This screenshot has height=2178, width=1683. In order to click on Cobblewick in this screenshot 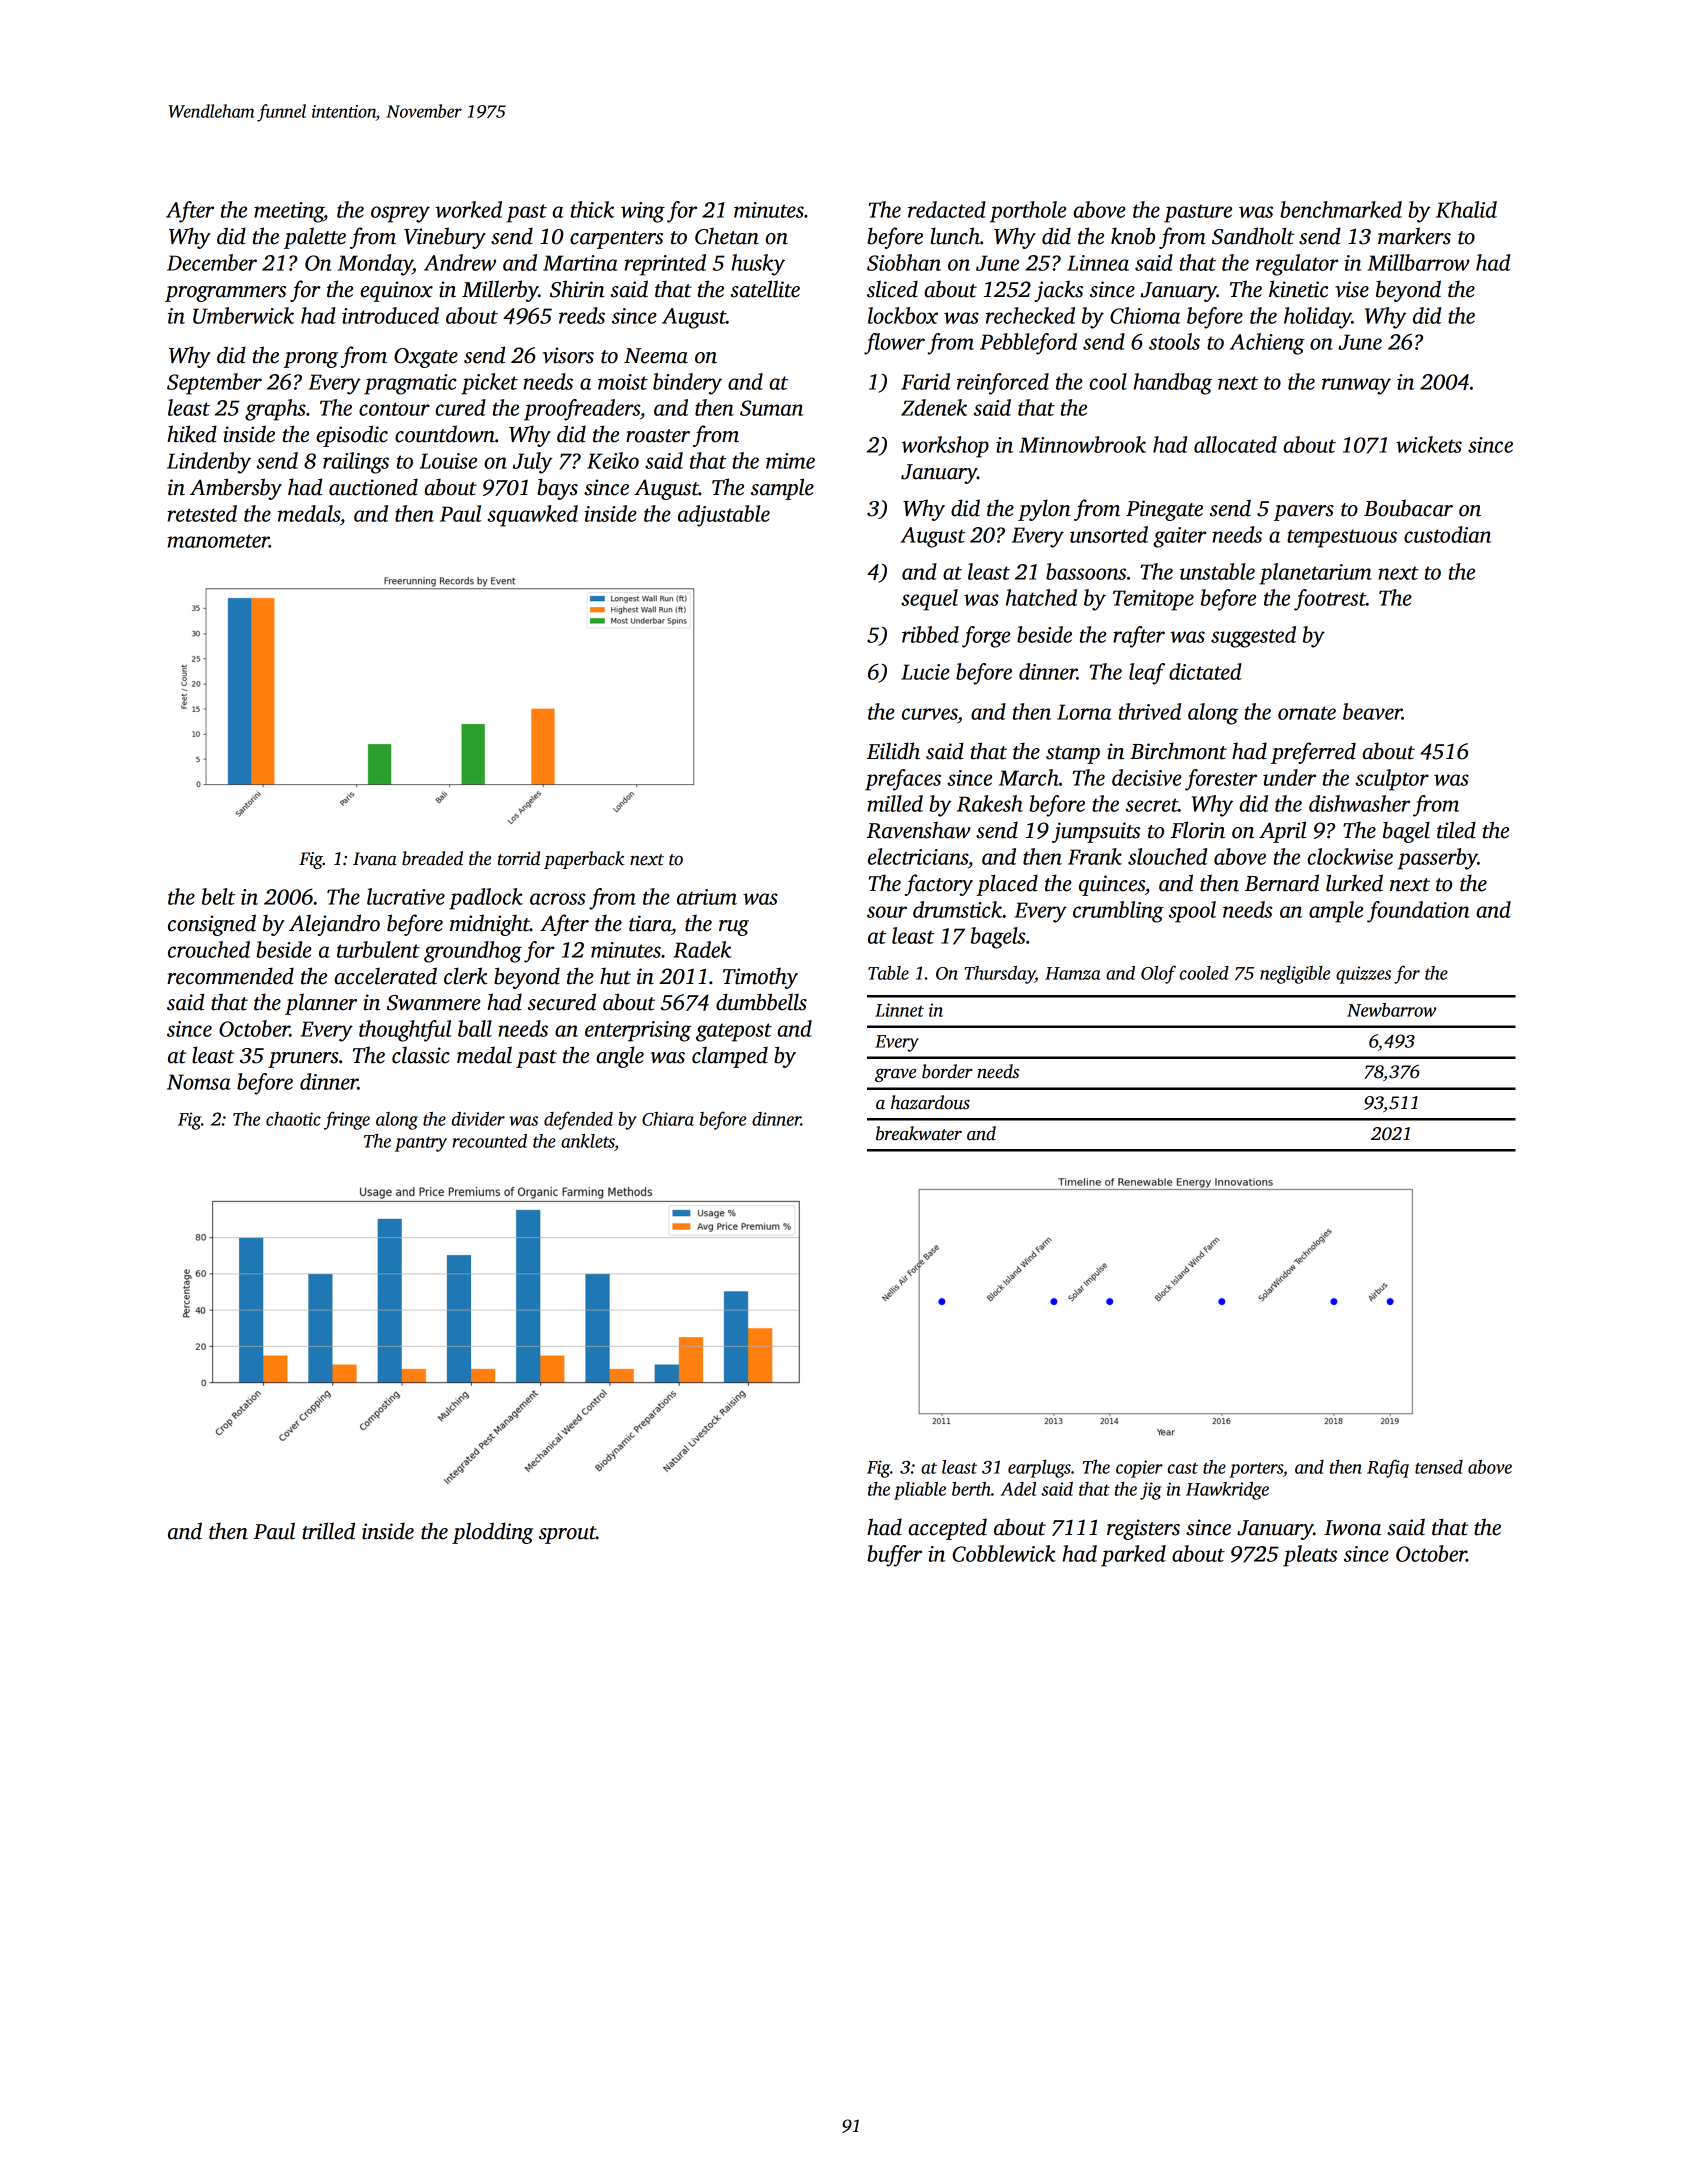, I will do `click(1004, 1553)`.
